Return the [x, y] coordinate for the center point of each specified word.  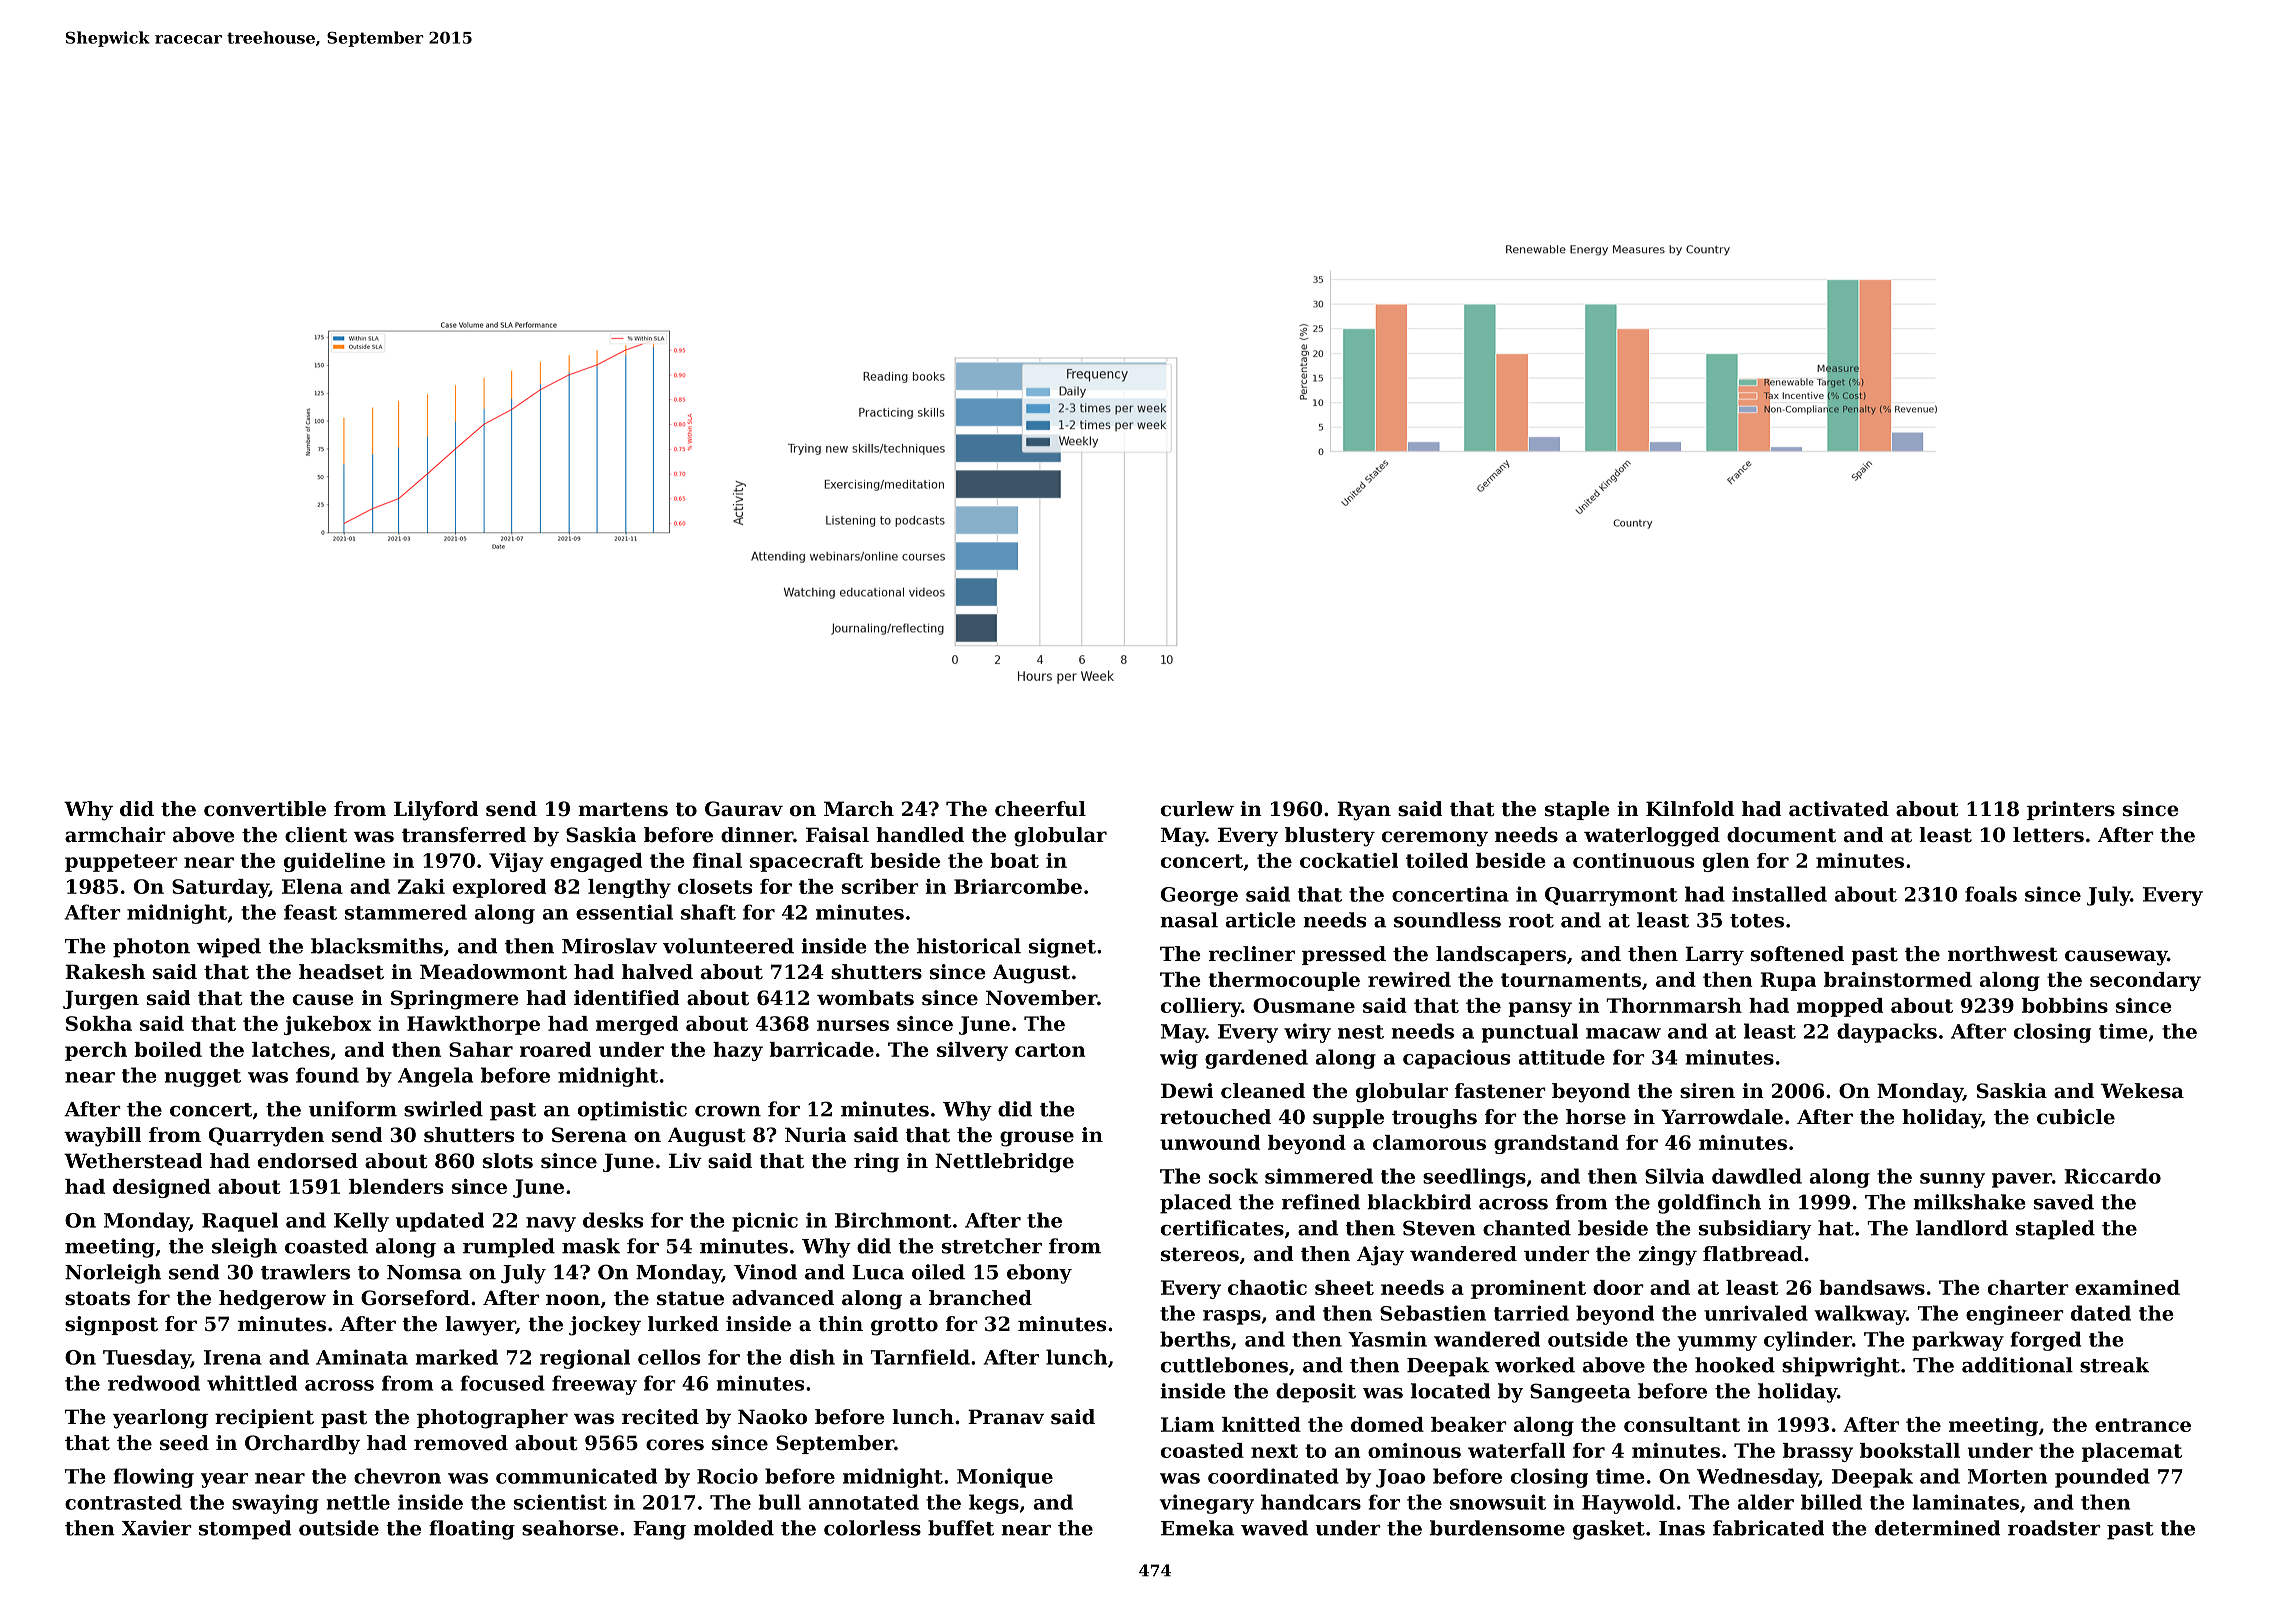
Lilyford [436, 811]
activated [1839, 809]
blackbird [1419, 1202]
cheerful [1040, 809]
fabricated [1768, 1528]
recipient [264, 1418]
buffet [961, 1528]
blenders [396, 1186]
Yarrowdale [1722, 1117]
